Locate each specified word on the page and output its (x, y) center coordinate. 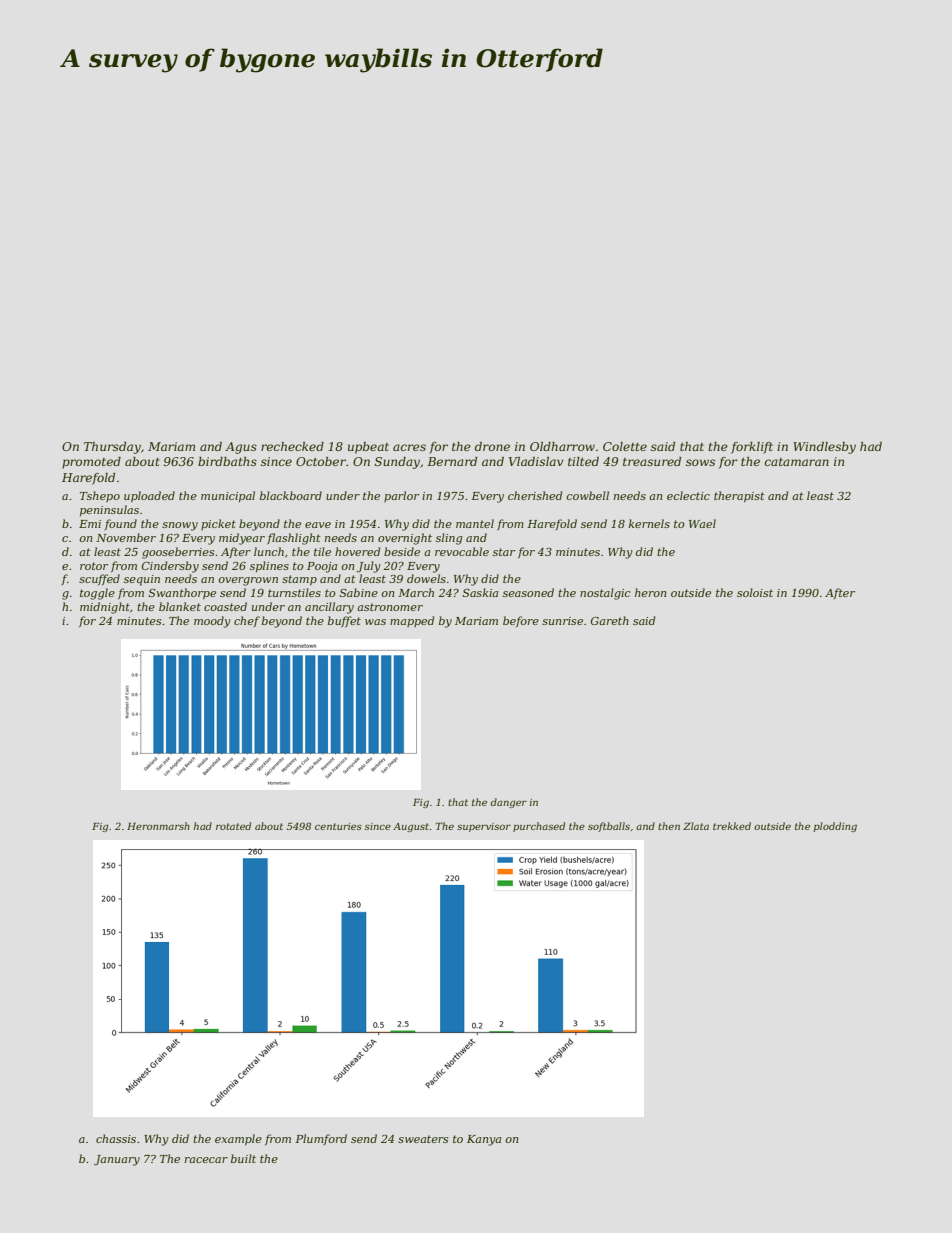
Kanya (484, 1140)
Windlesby (824, 448)
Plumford (321, 1139)
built (243, 1158)
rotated (233, 826)
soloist (755, 592)
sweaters (423, 1139)
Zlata (696, 826)
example (238, 1140)
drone (492, 446)
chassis (116, 1138)
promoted (91, 463)
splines (269, 567)
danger (509, 803)
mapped (412, 621)
